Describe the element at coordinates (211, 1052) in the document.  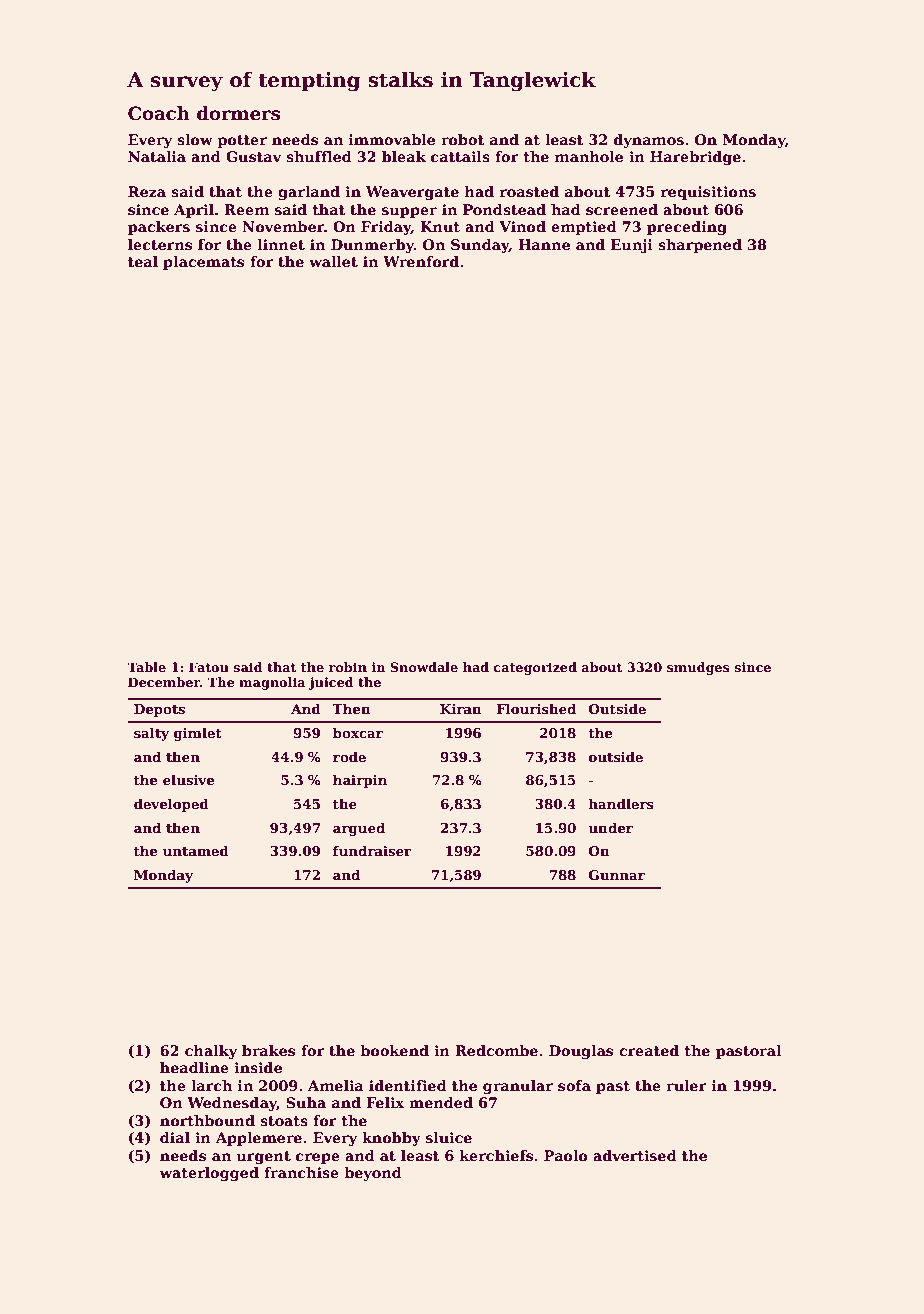
I see `chalky` at that location.
